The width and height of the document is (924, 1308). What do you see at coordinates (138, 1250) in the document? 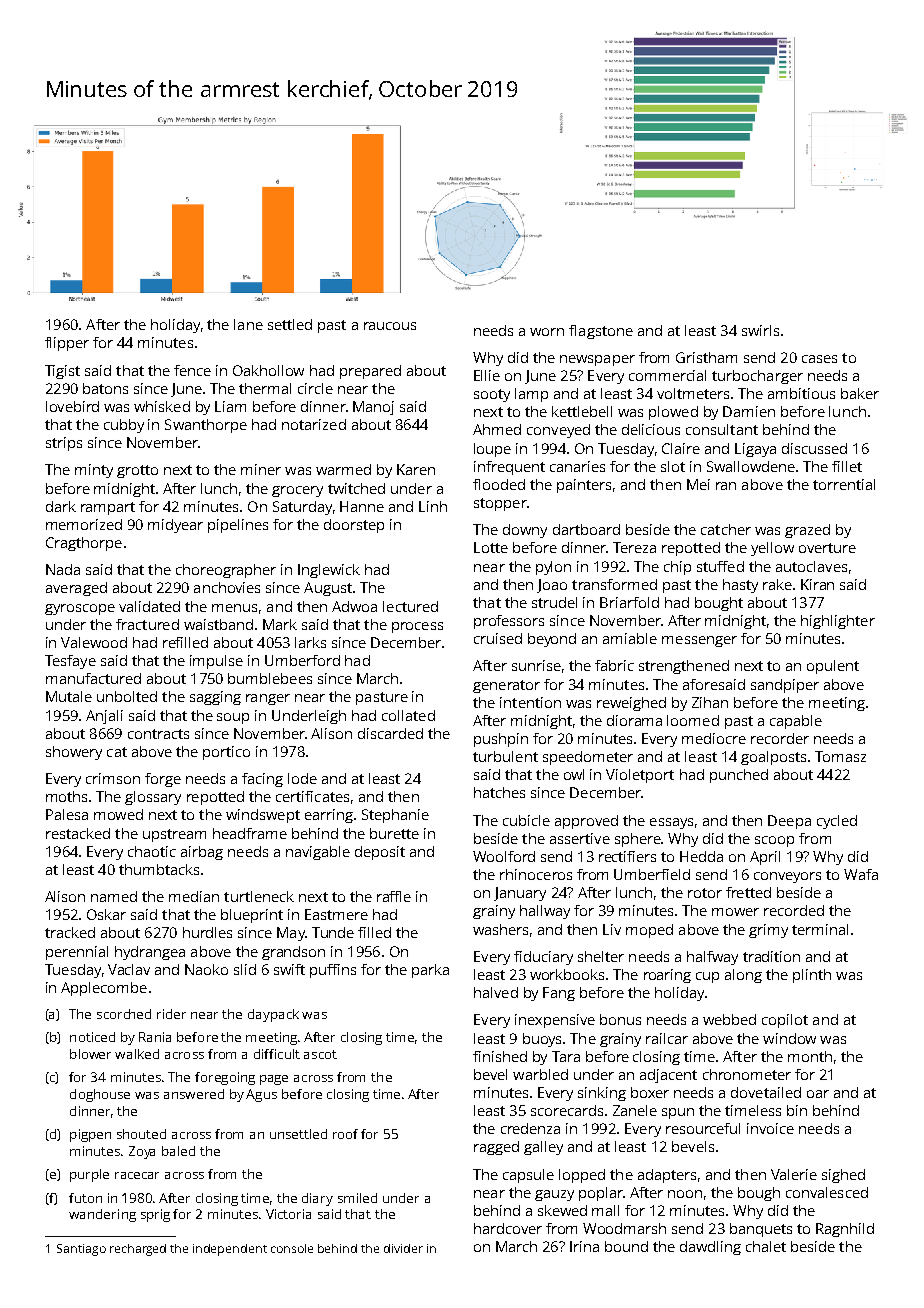
I see `recharged` at bounding box center [138, 1250].
